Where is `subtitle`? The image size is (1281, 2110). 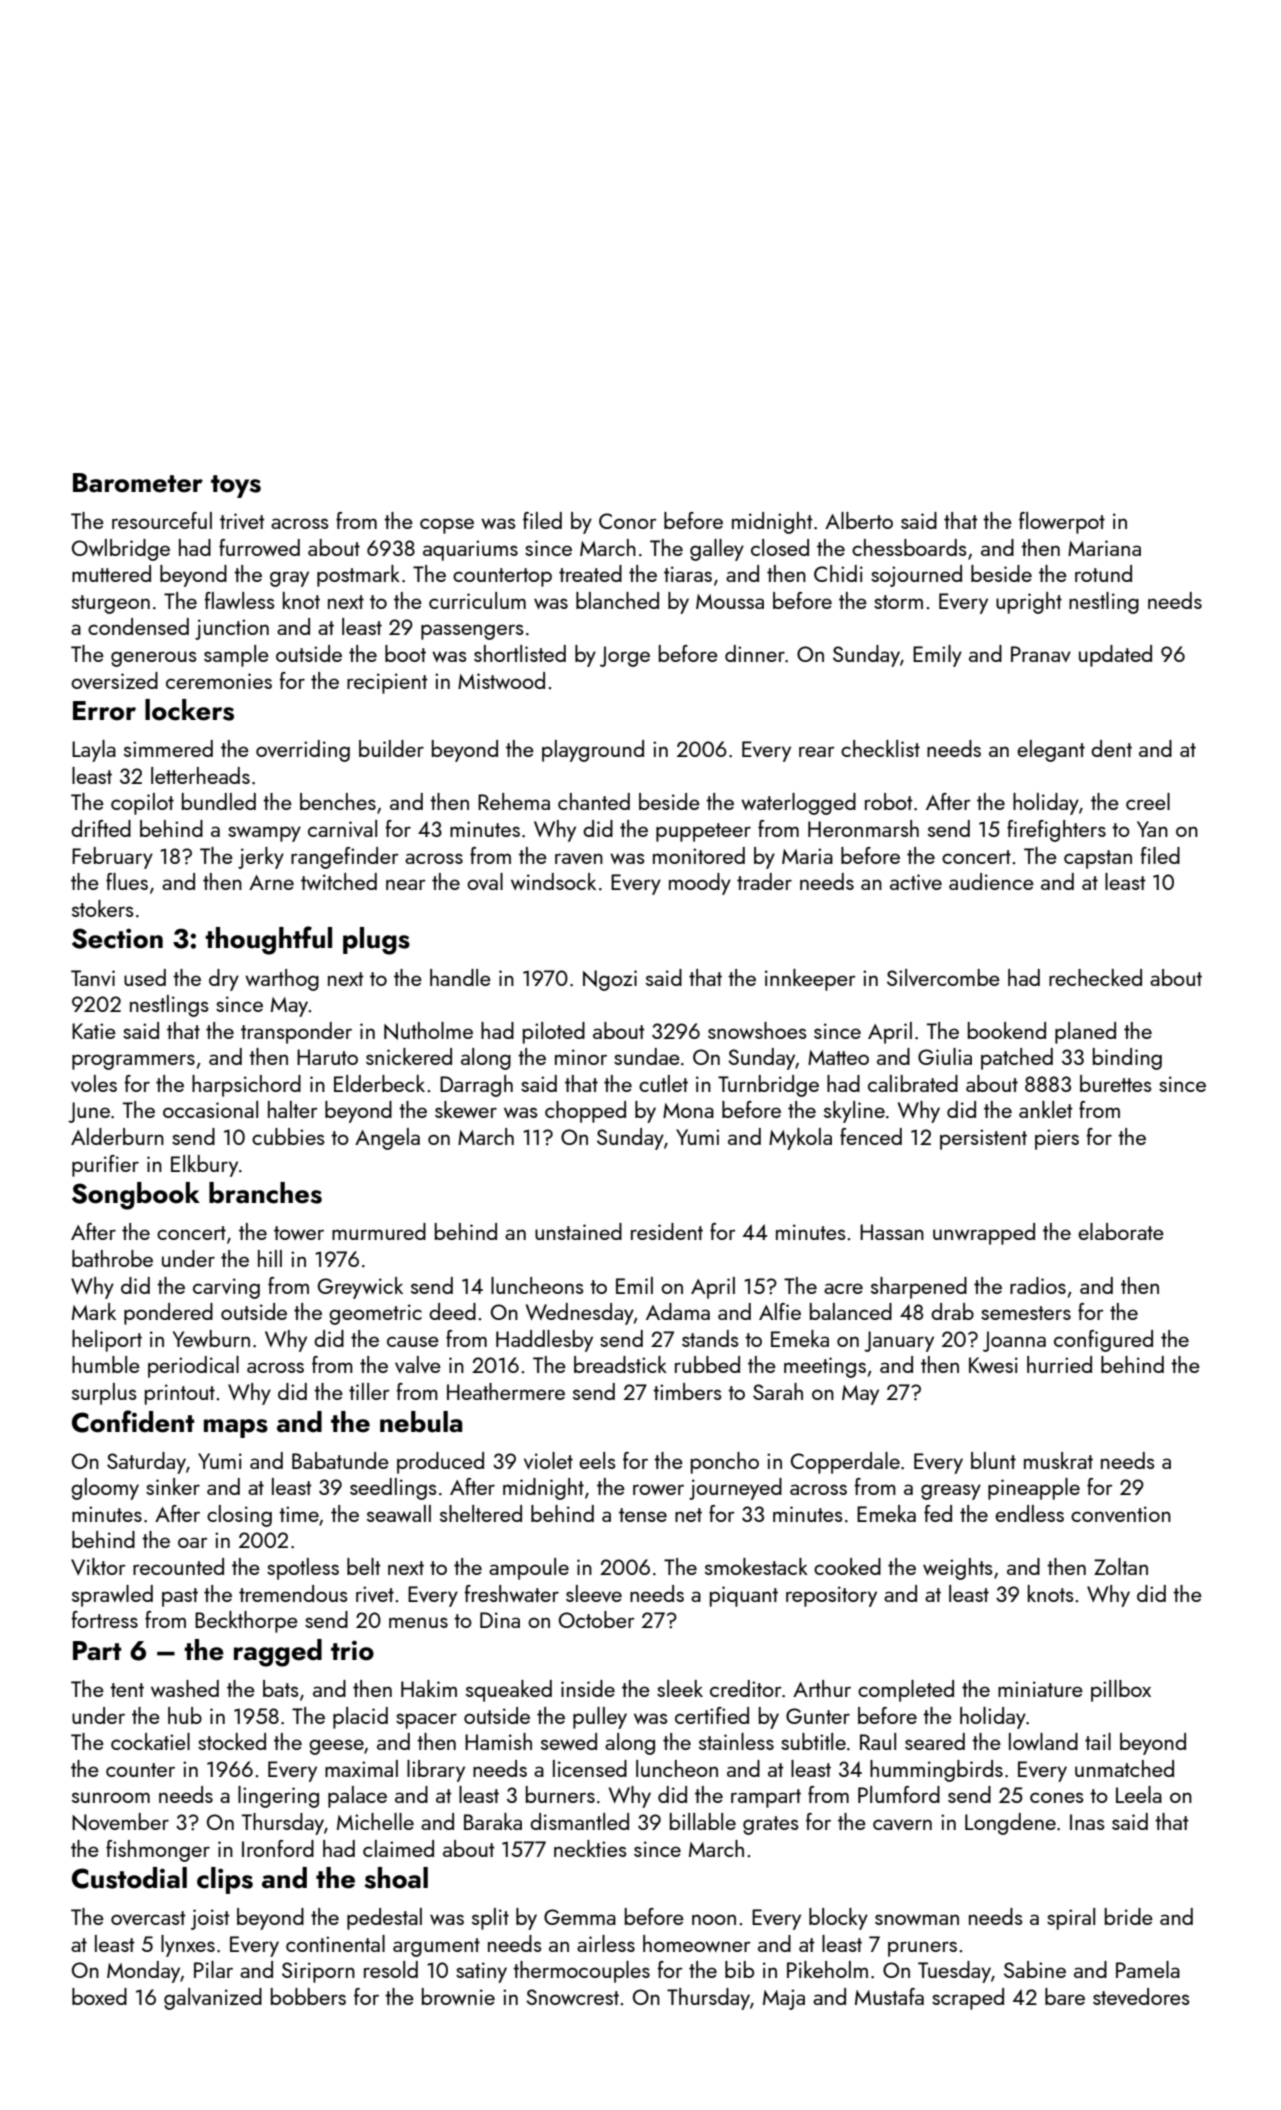 subtitle is located at coordinates (813, 1741).
